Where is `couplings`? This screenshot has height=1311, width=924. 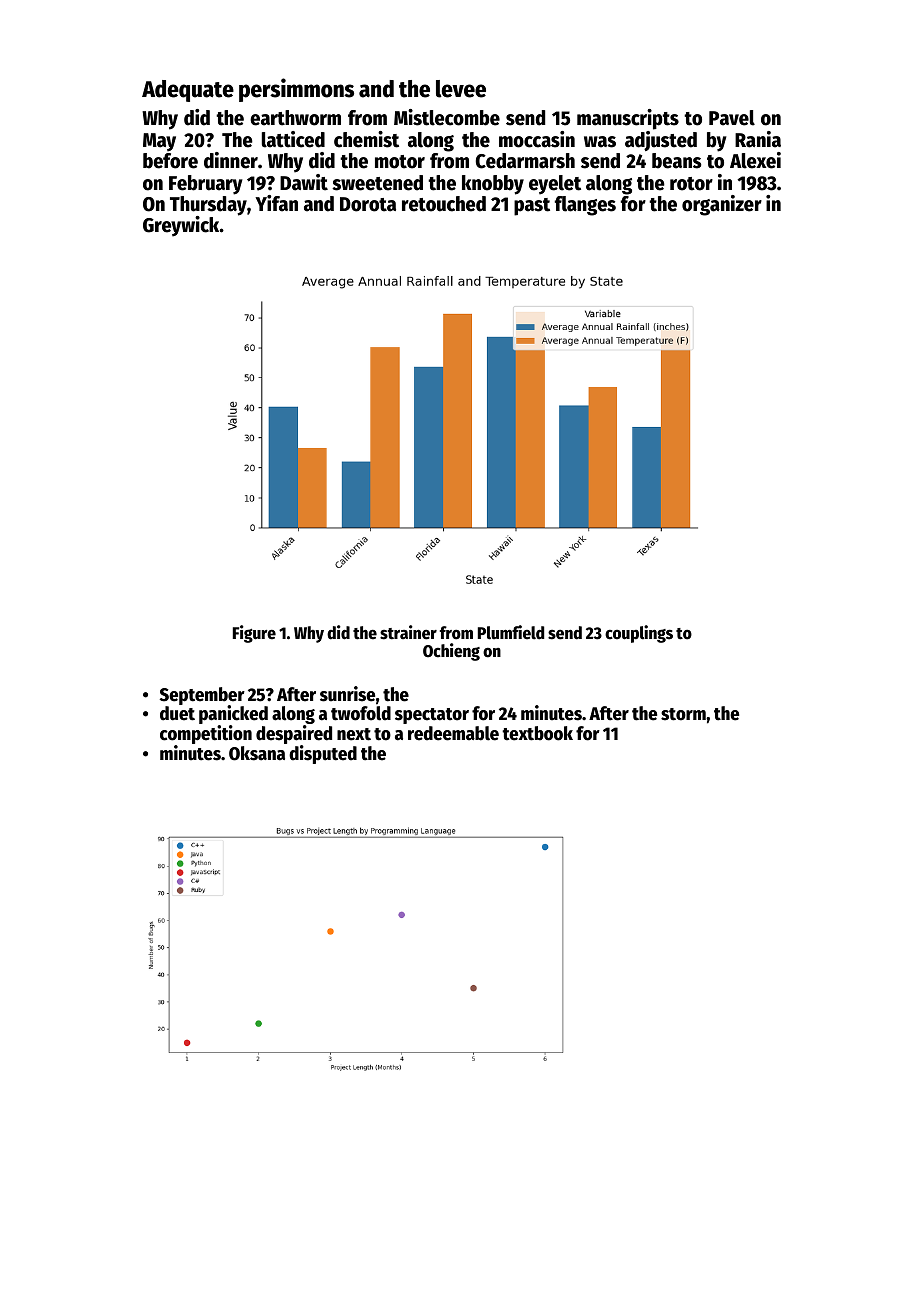 couplings is located at coordinates (639, 634).
